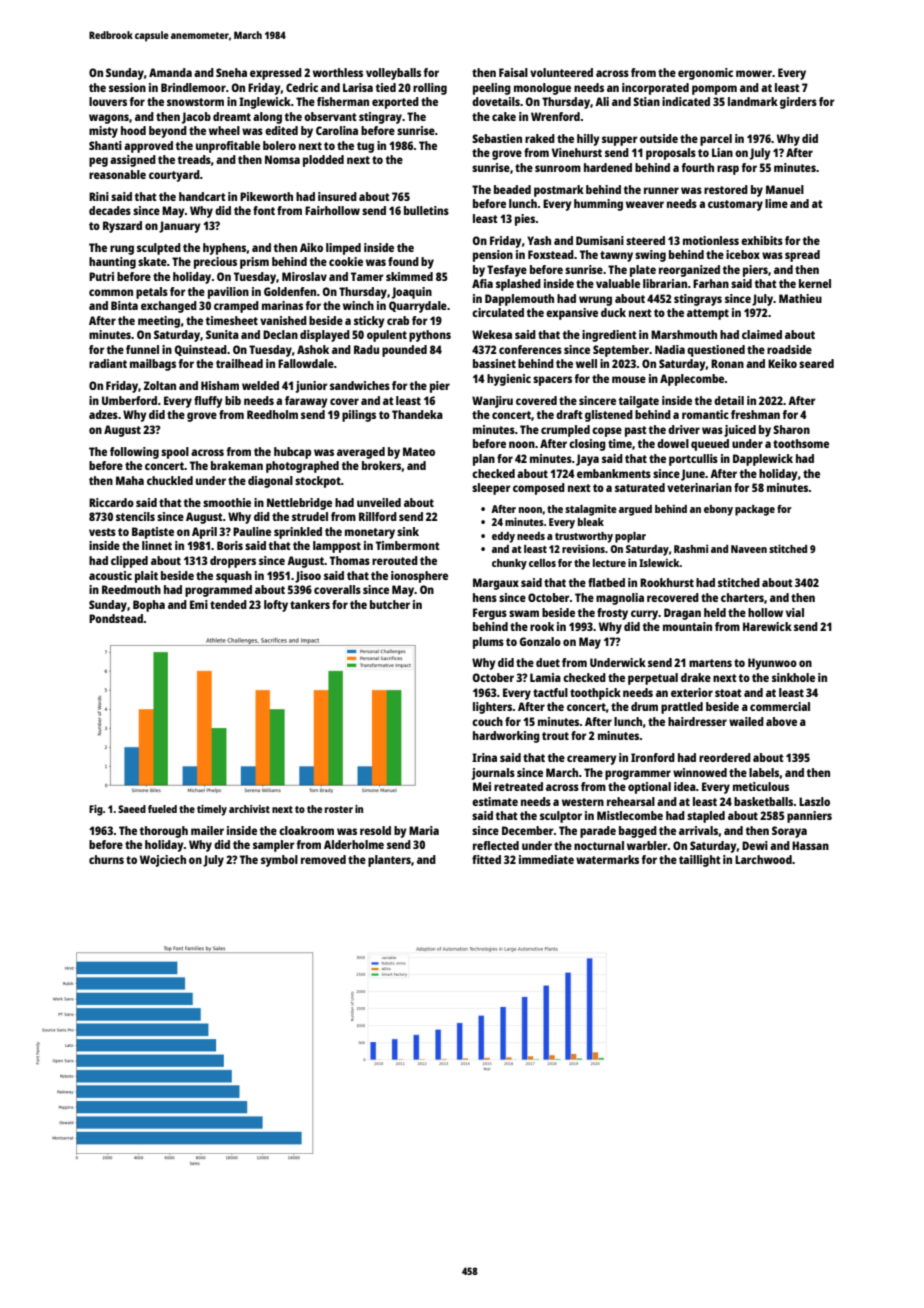  Describe the element at coordinates (700, 772) in the document. I see `winnowed` at that location.
